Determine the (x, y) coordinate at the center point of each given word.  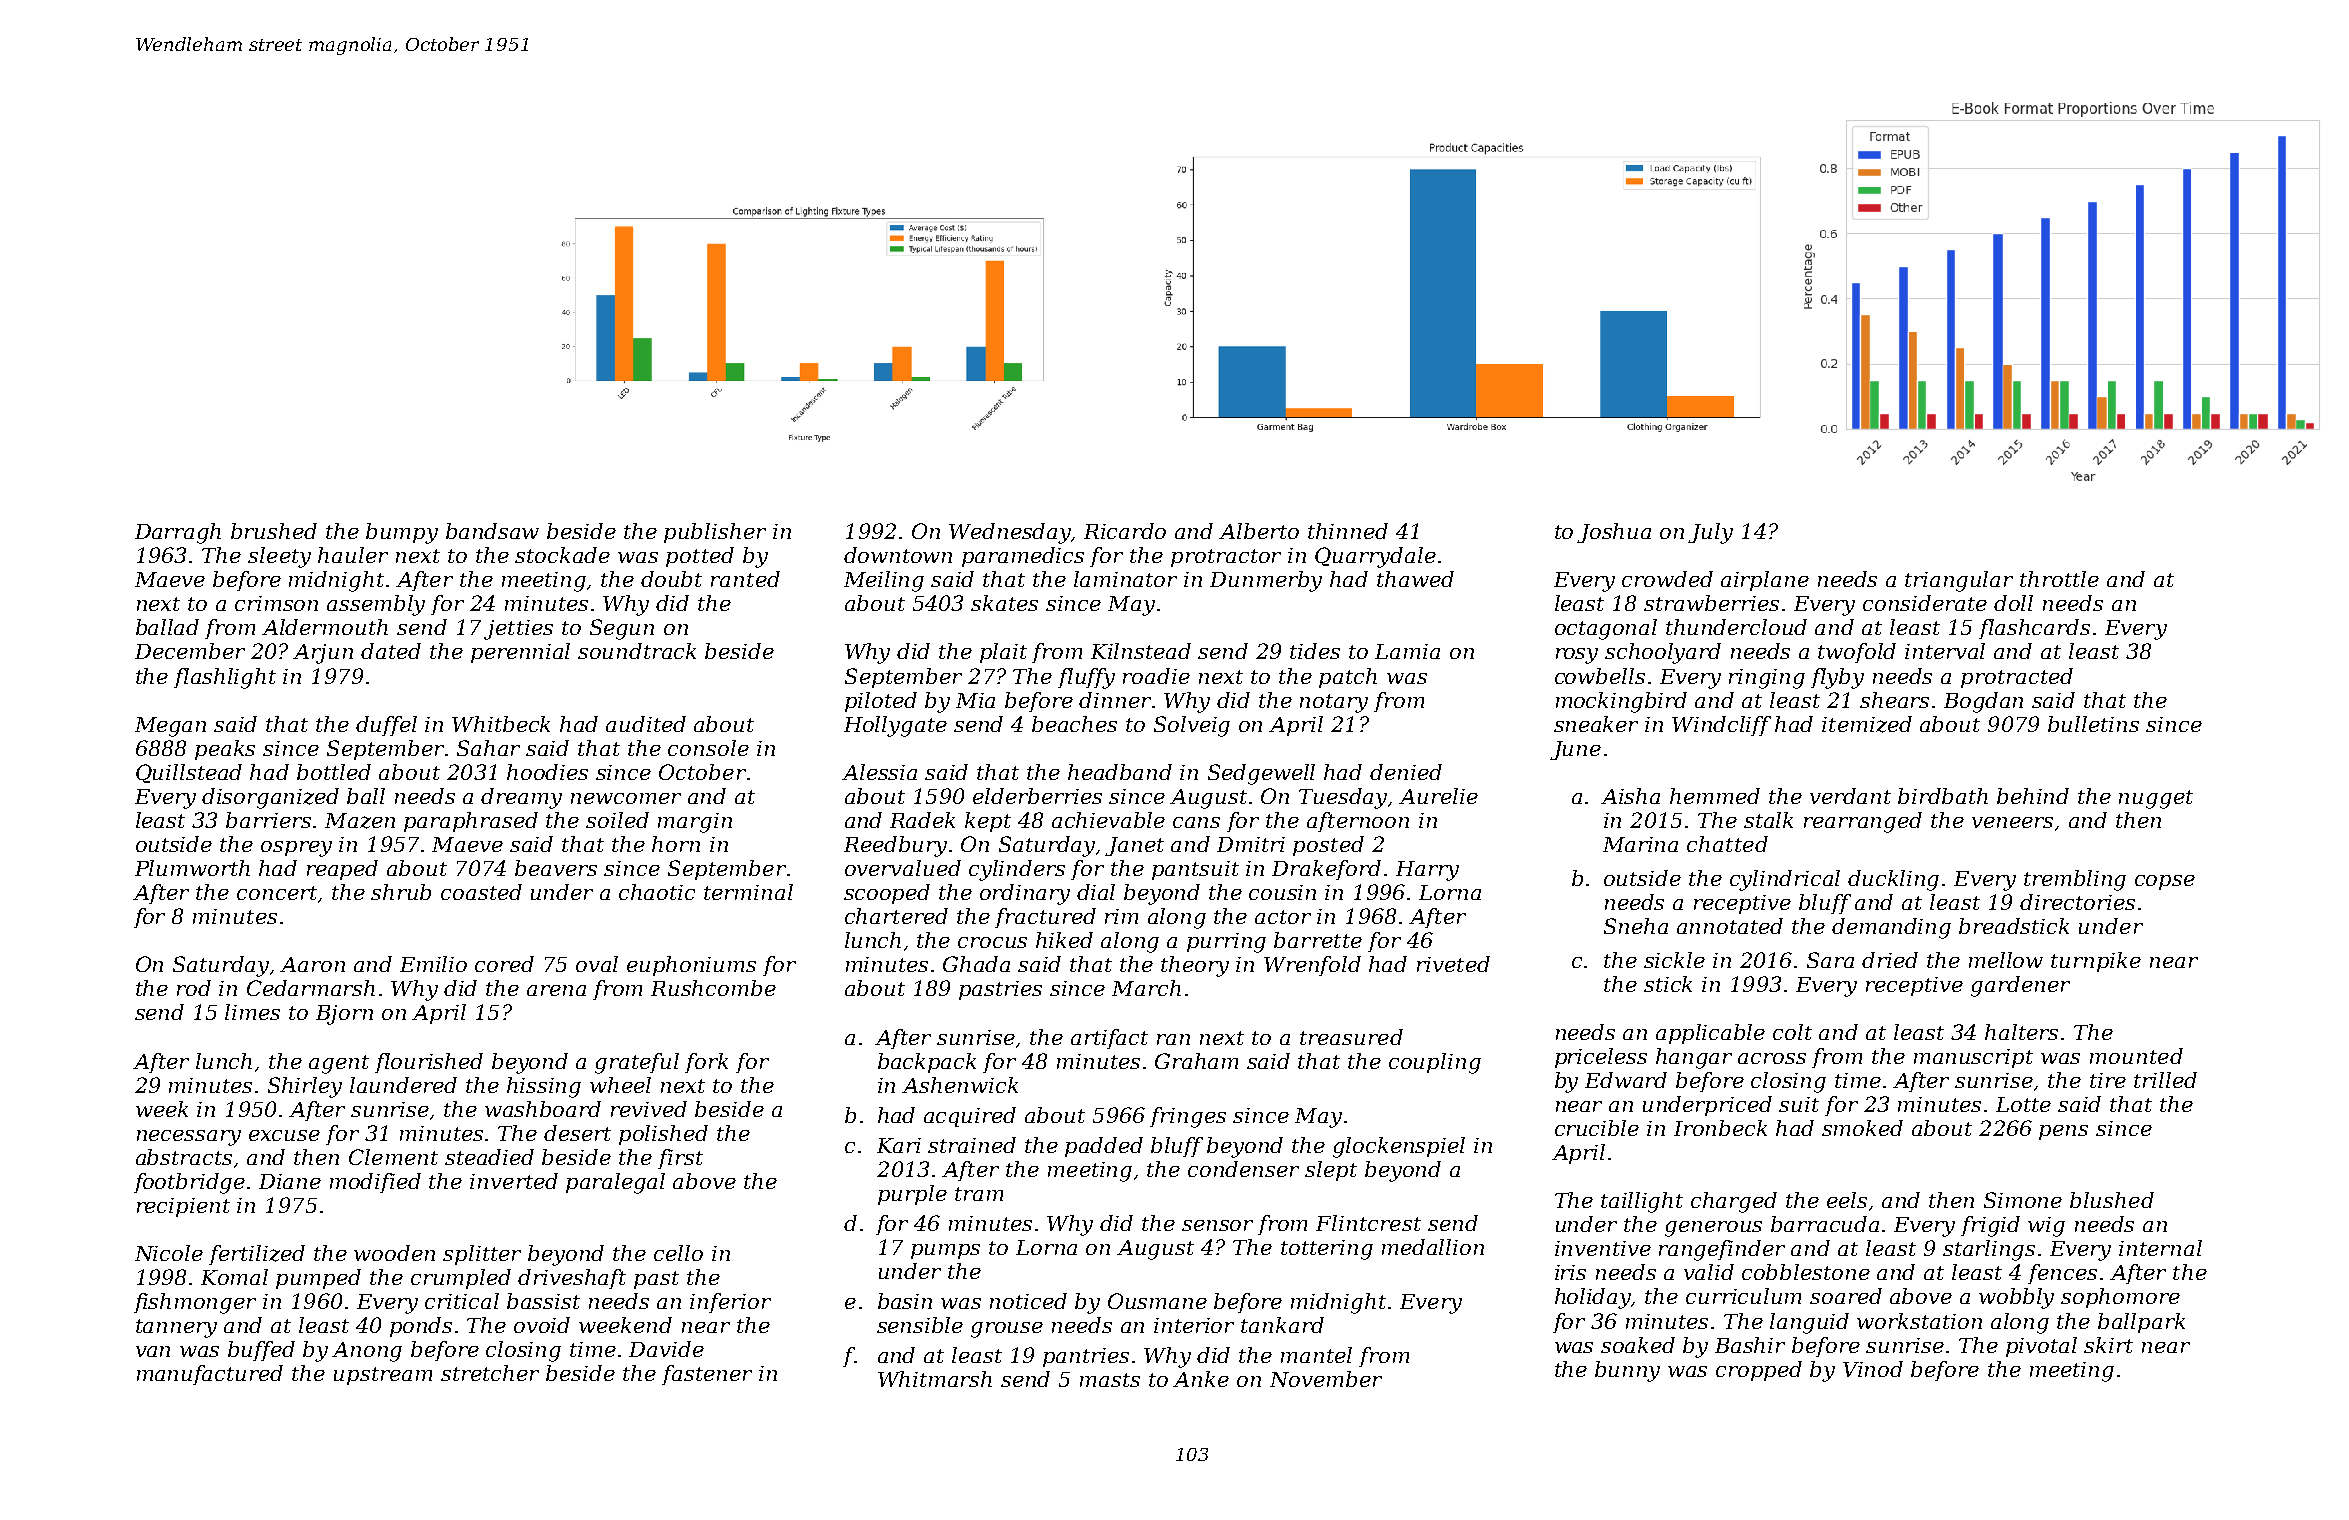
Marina (1640, 844)
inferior (730, 1303)
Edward (1626, 1080)
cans (1196, 822)
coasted (481, 892)
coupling (1435, 1063)
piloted (881, 702)
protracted (2017, 678)
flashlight (225, 678)
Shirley (305, 1087)
